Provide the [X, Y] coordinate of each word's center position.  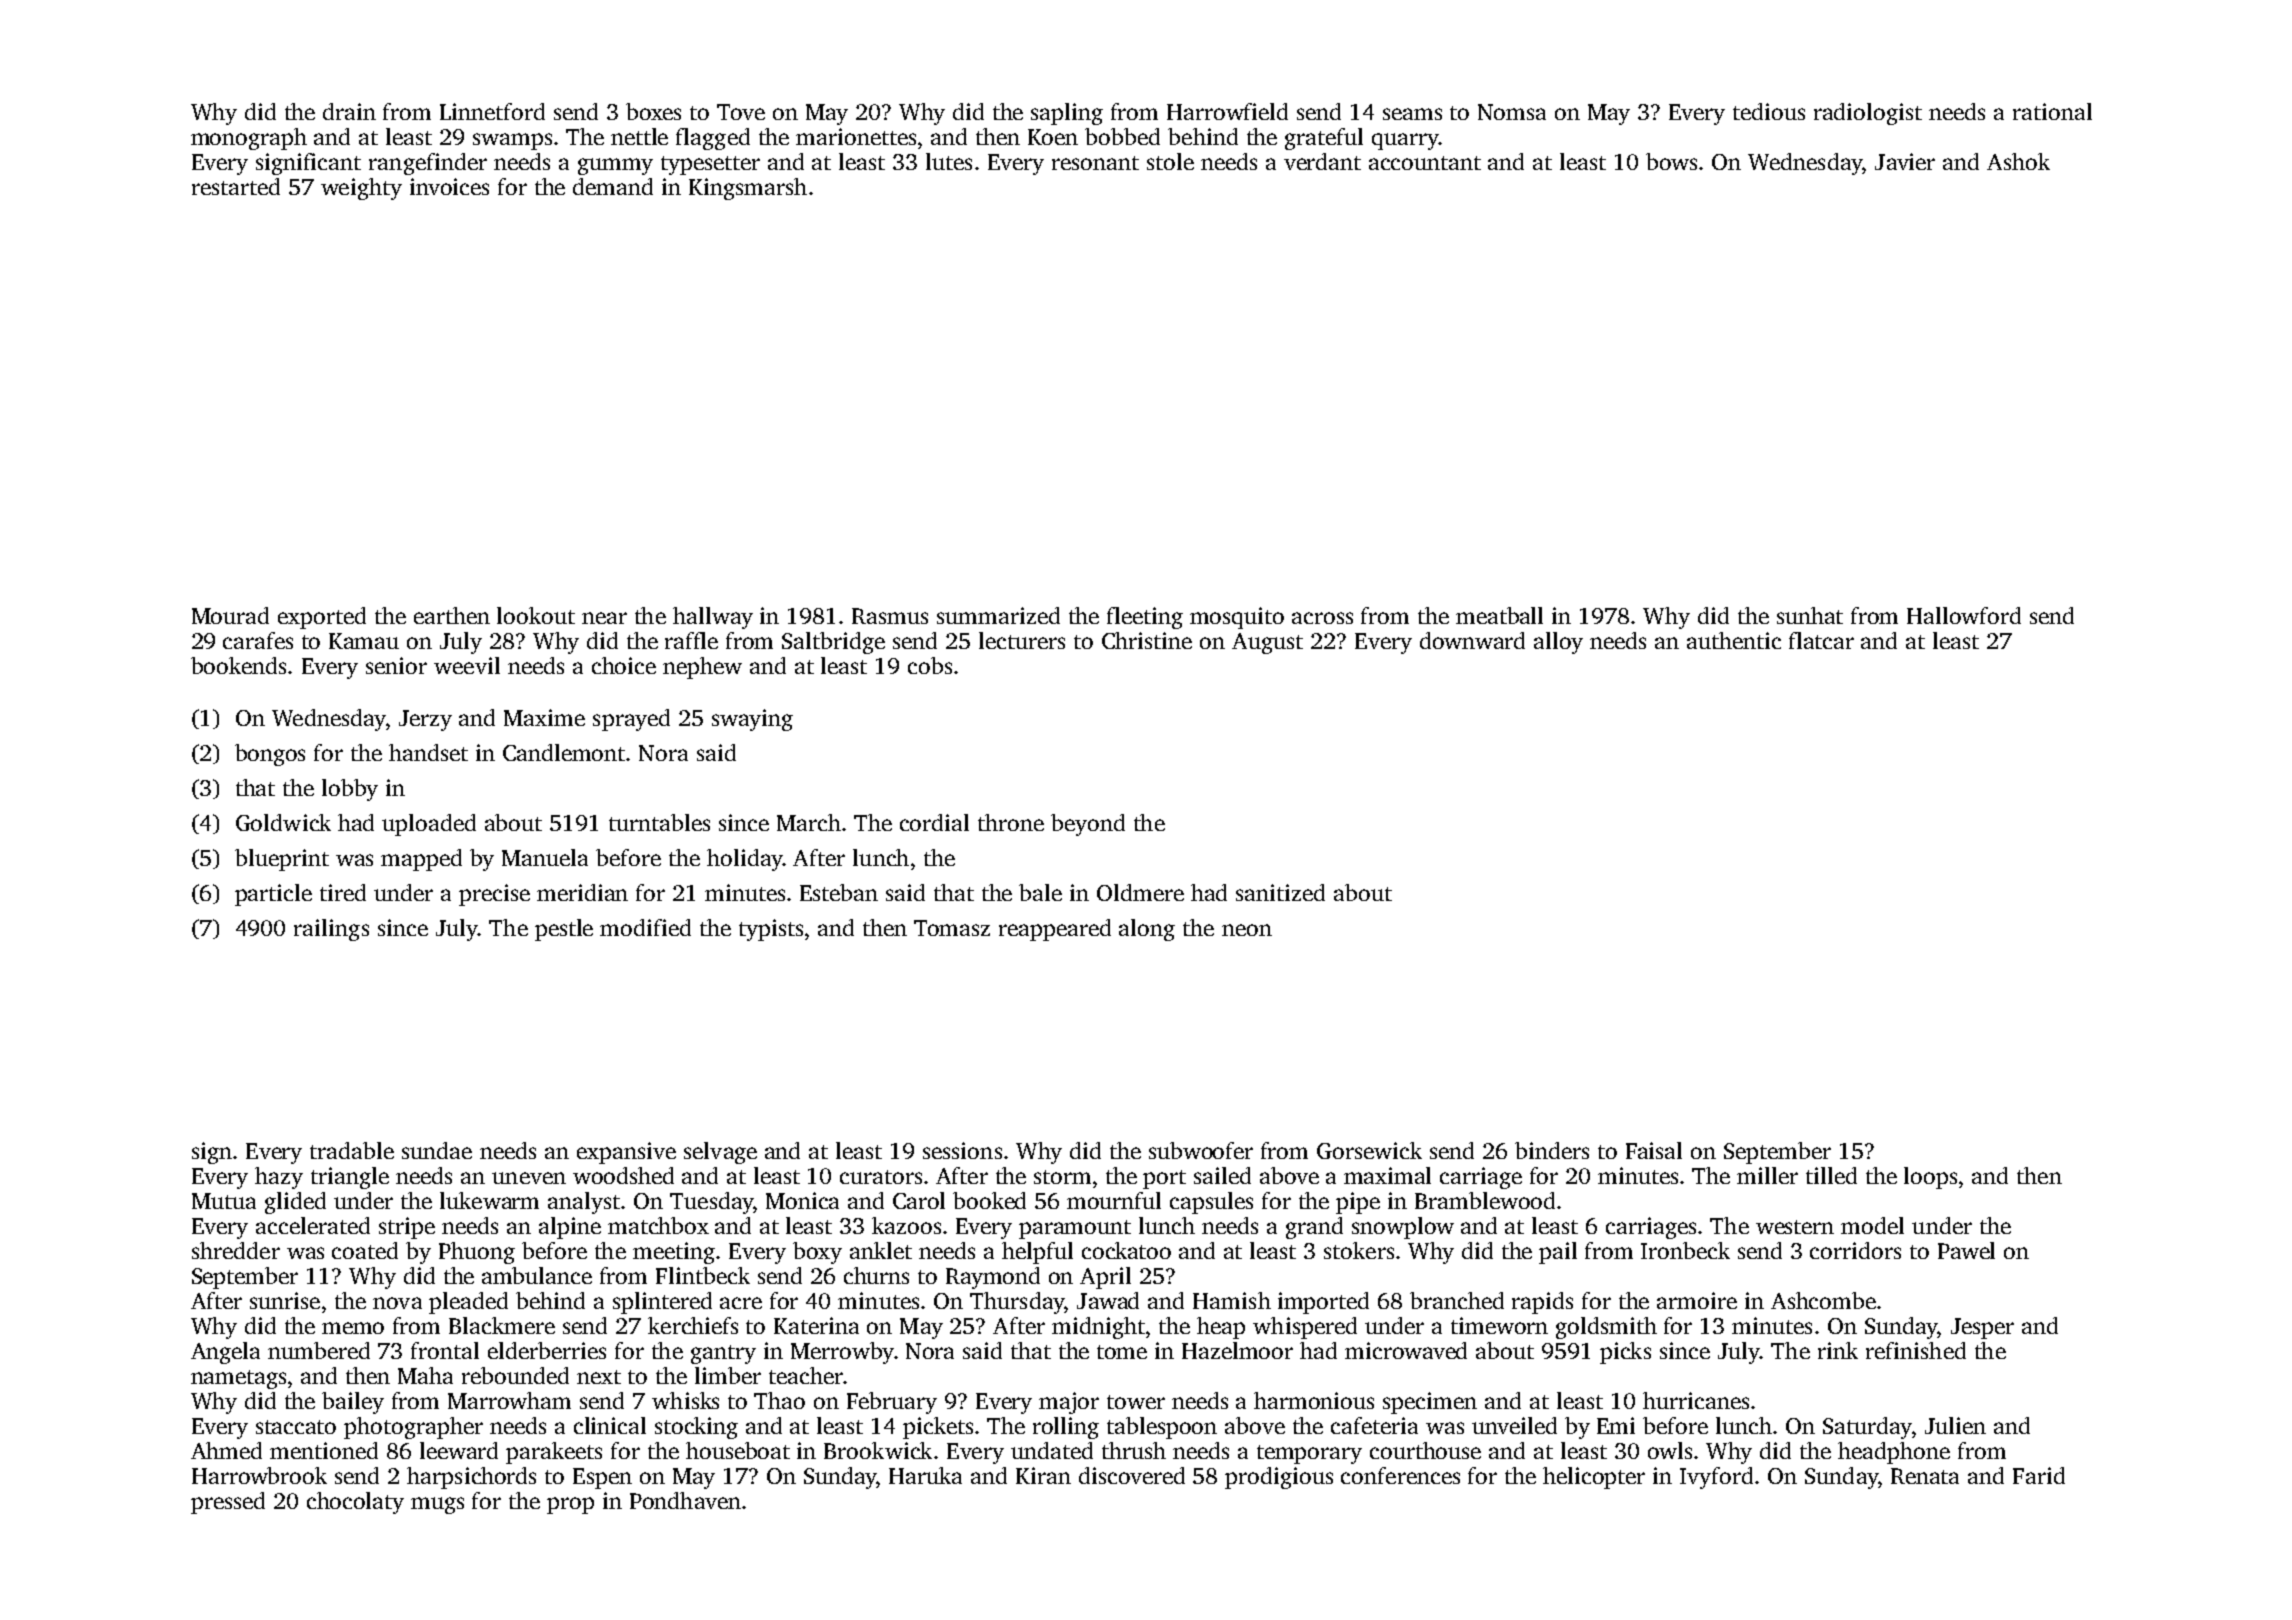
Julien [1955, 1425]
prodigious [1279, 1478]
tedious [1769, 111]
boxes [653, 111]
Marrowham [509, 1400]
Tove [741, 112]
